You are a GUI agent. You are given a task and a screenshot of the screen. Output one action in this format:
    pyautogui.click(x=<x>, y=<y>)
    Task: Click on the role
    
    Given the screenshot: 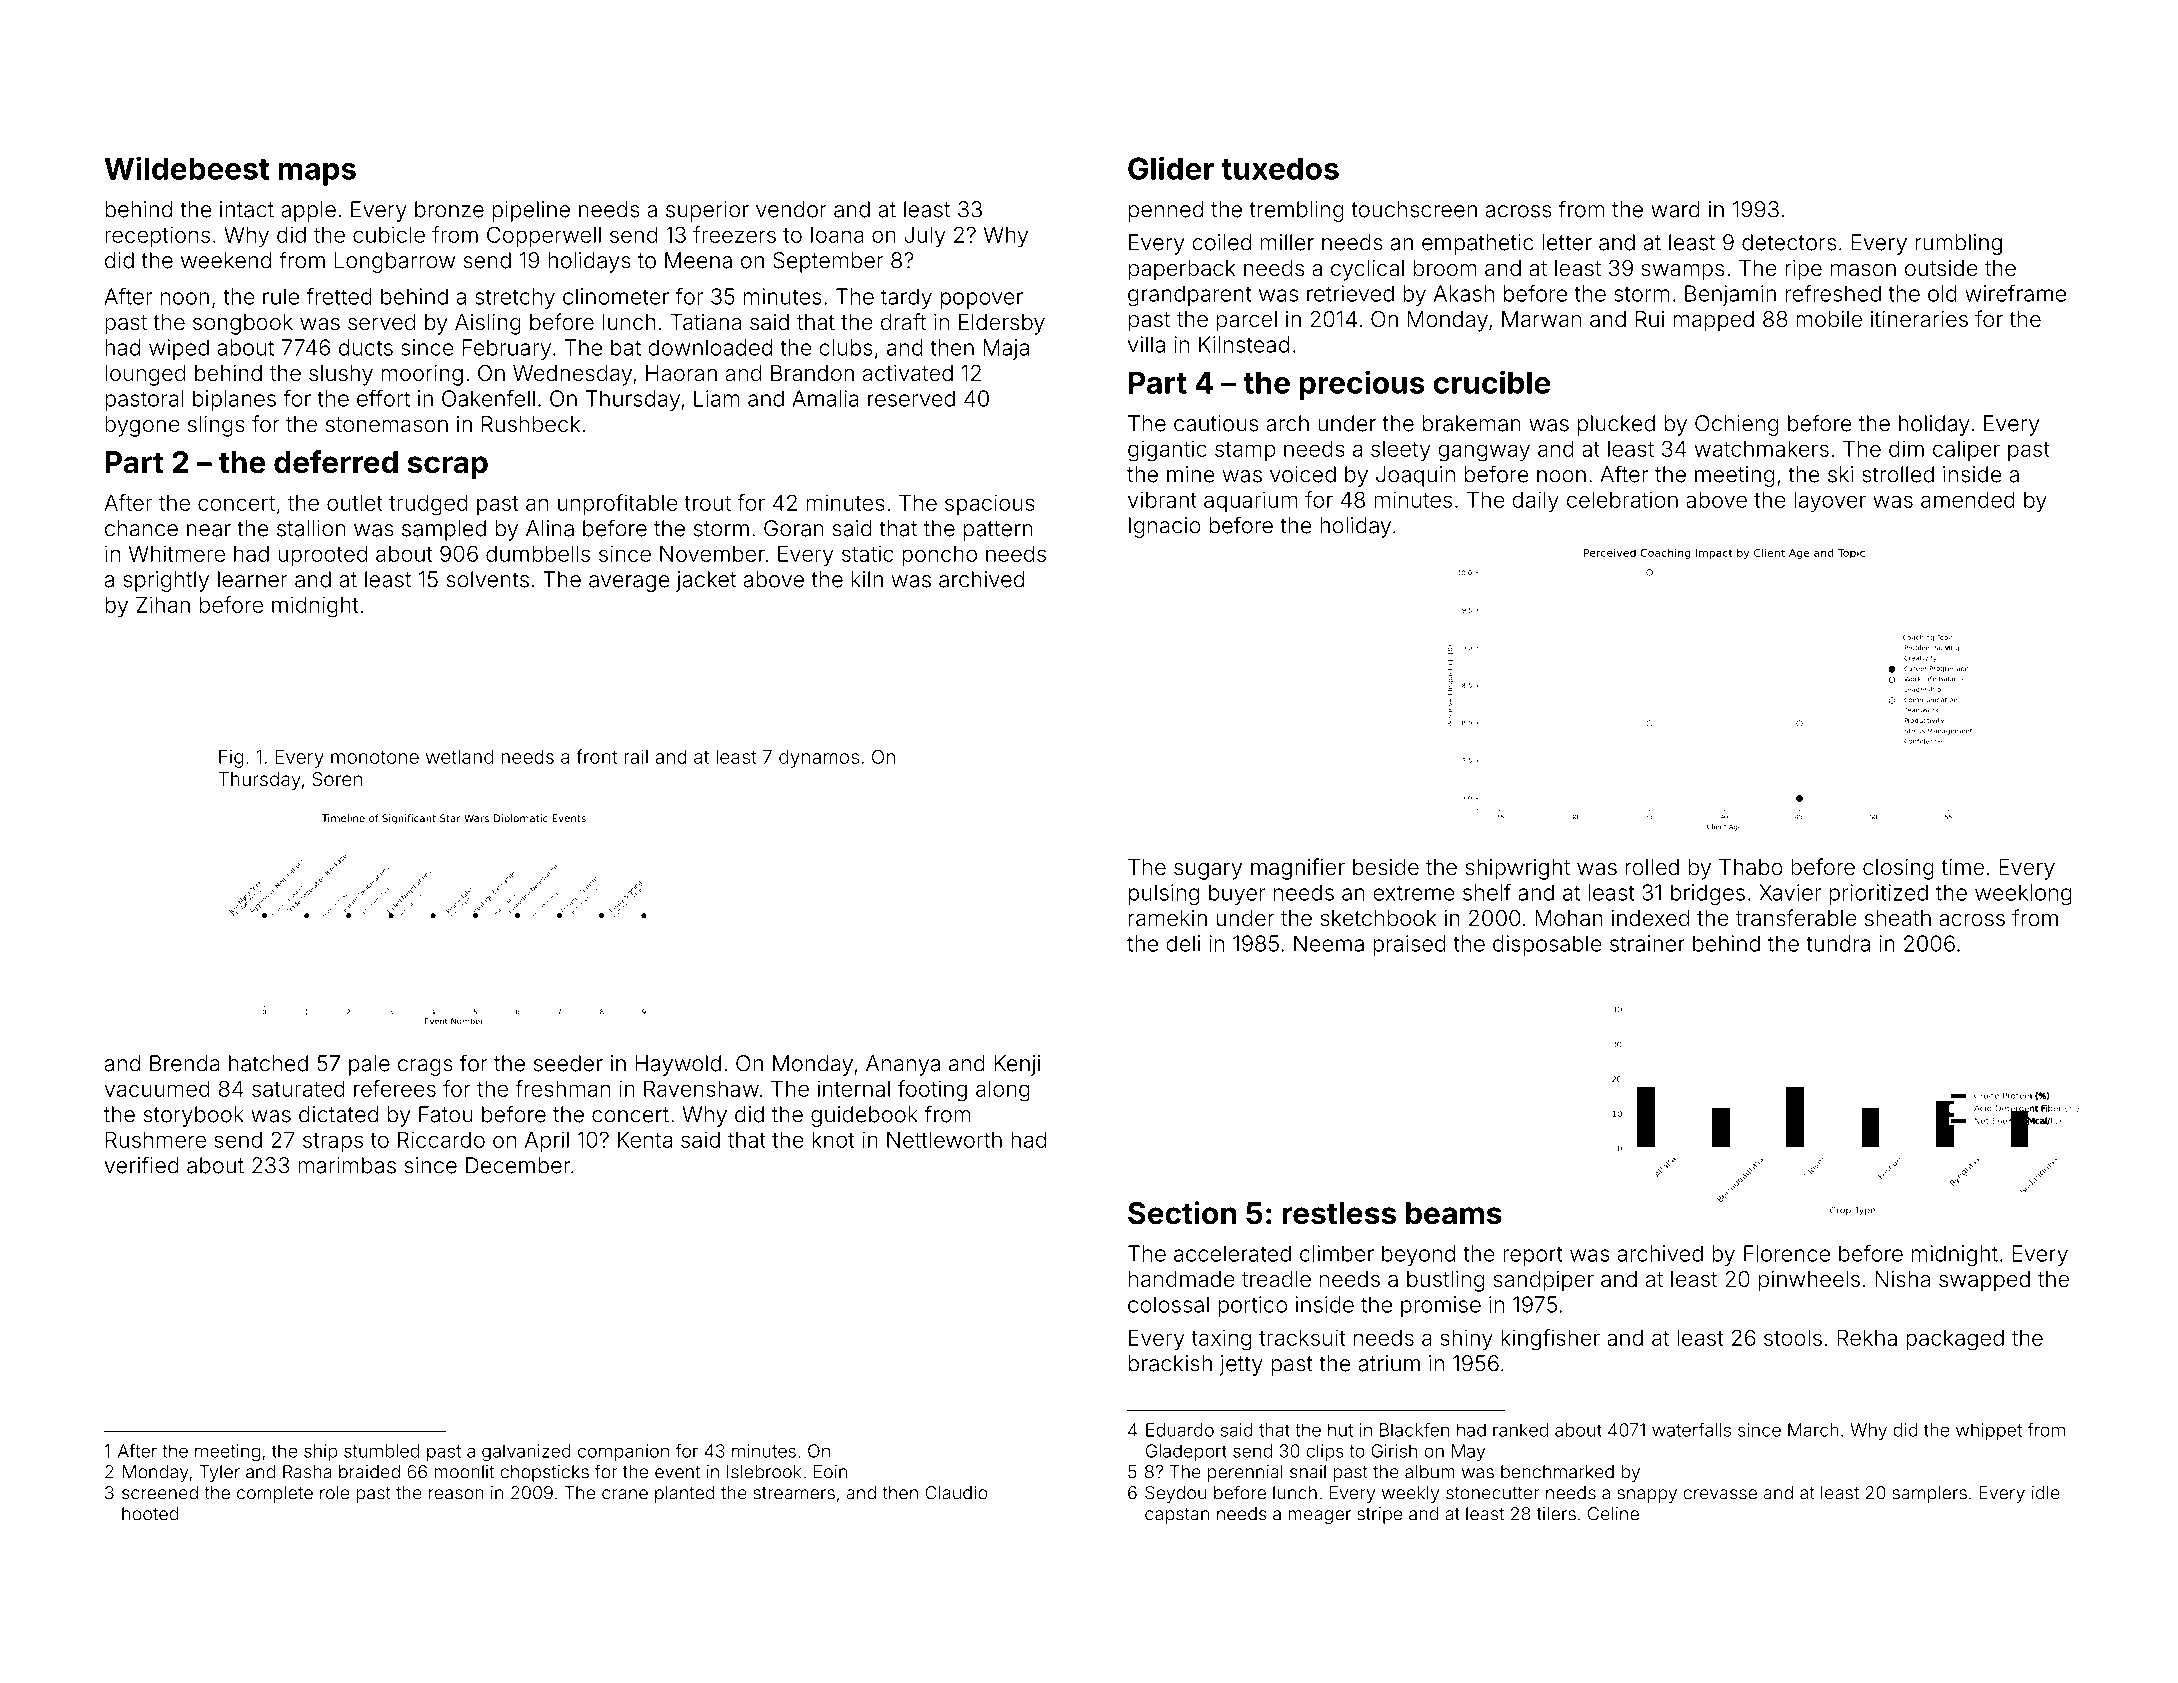 What is the action you would take?
    pyautogui.click(x=334, y=1493)
